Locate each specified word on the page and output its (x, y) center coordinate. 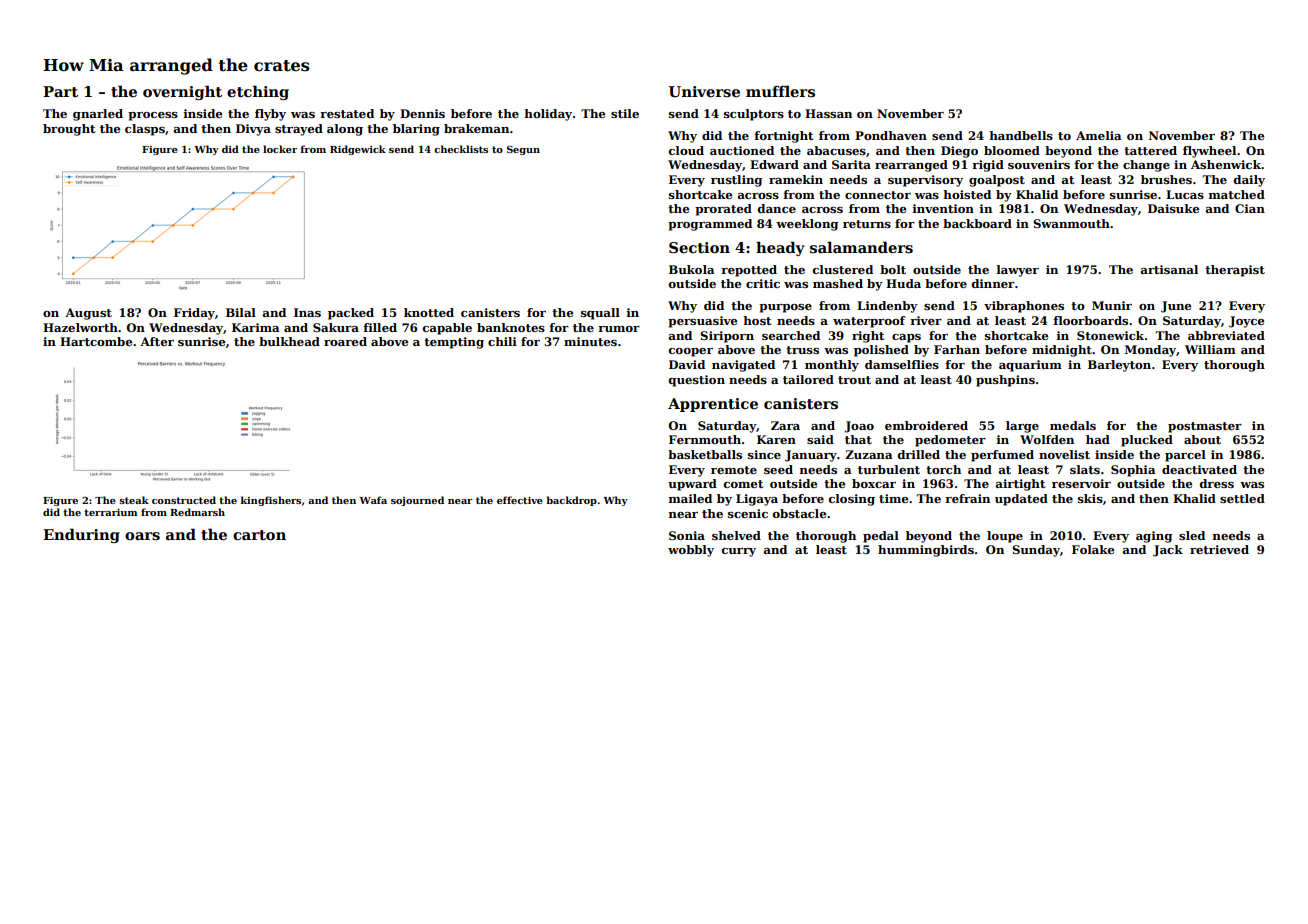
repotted (749, 271)
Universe (704, 91)
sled (1192, 535)
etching (258, 92)
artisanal (1169, 269)
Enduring (81, 535)
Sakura (336, 327)
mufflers (780, 91)
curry (739, 552)
